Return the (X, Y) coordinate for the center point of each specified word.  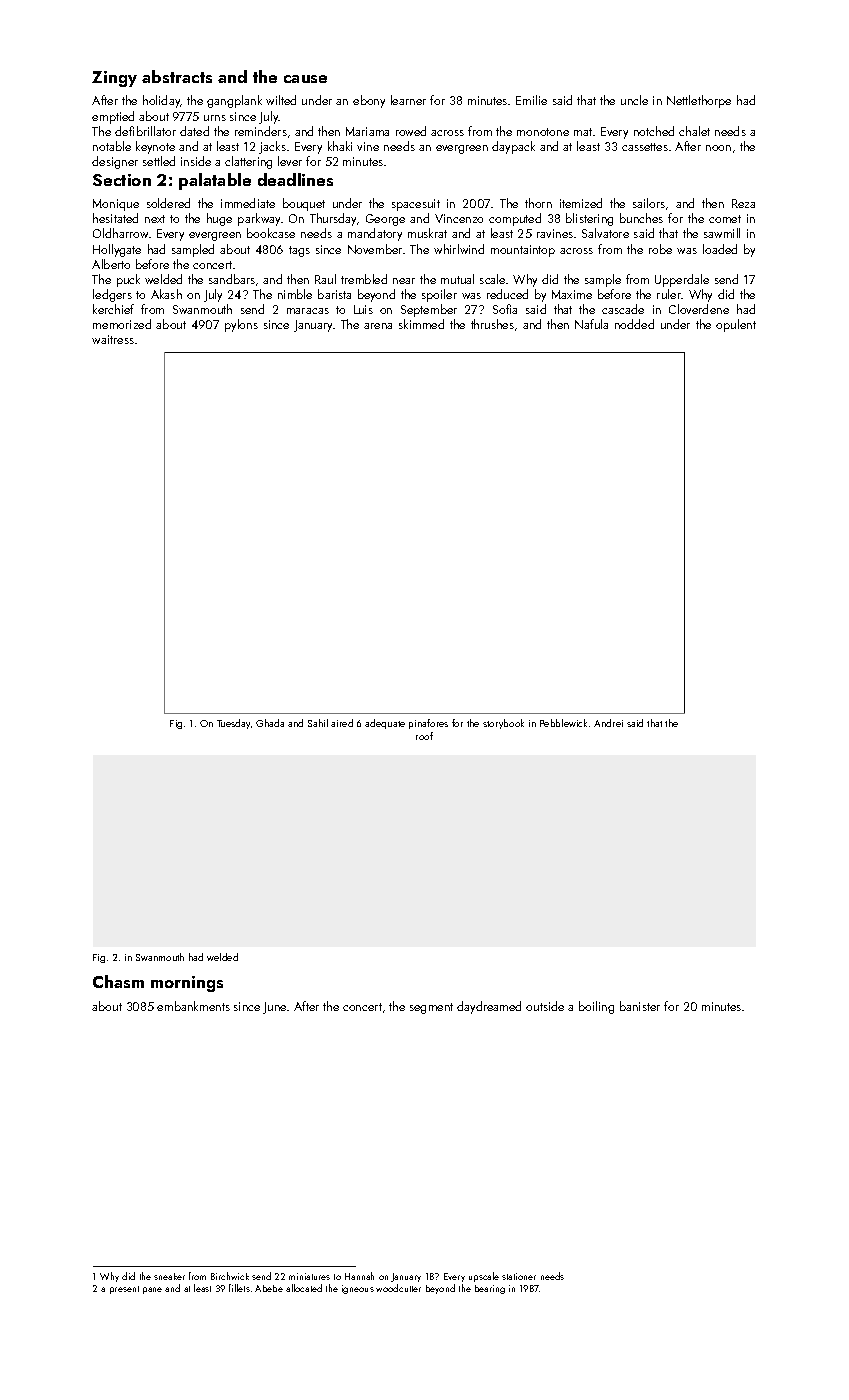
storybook (503, 724)
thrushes (492, 324)
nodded (634, 324)
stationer (519, 1276)
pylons (241, 325)
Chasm (118, 981)
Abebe (269, 1288)
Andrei (608, 723)
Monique (116, 205)
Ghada (270, 723)
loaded (720, 249)
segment (431, 1008)
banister (640, 1006)
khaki (340, 146)
